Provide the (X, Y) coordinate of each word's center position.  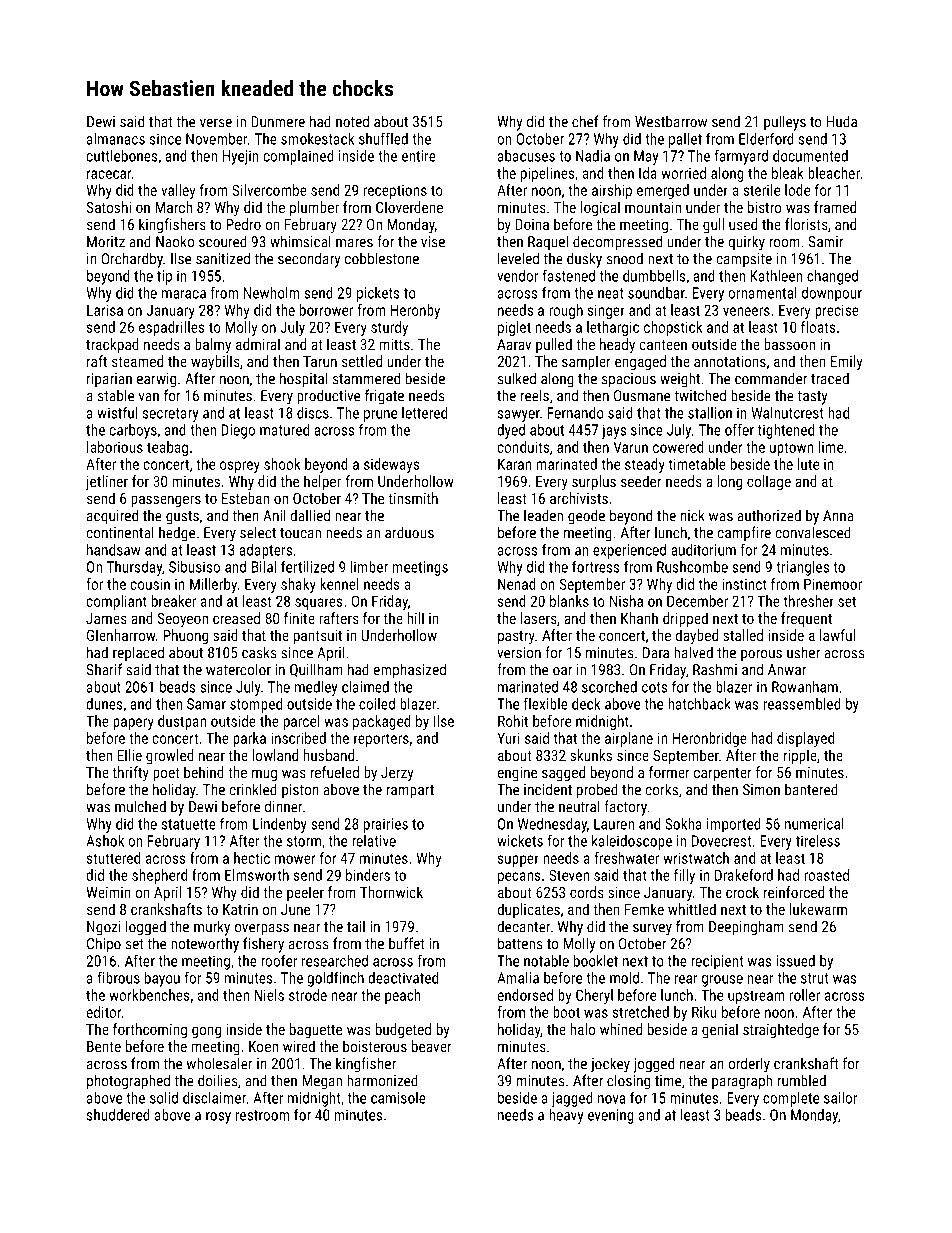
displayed (805, 739)
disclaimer (214, 1098)
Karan (515, 464)
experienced (629, 551)
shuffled (383, 138)
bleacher (834, 173)
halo (582, 1029)
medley (316, 688)
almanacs (116, 139)
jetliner (107, 483)
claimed (365, 687)
